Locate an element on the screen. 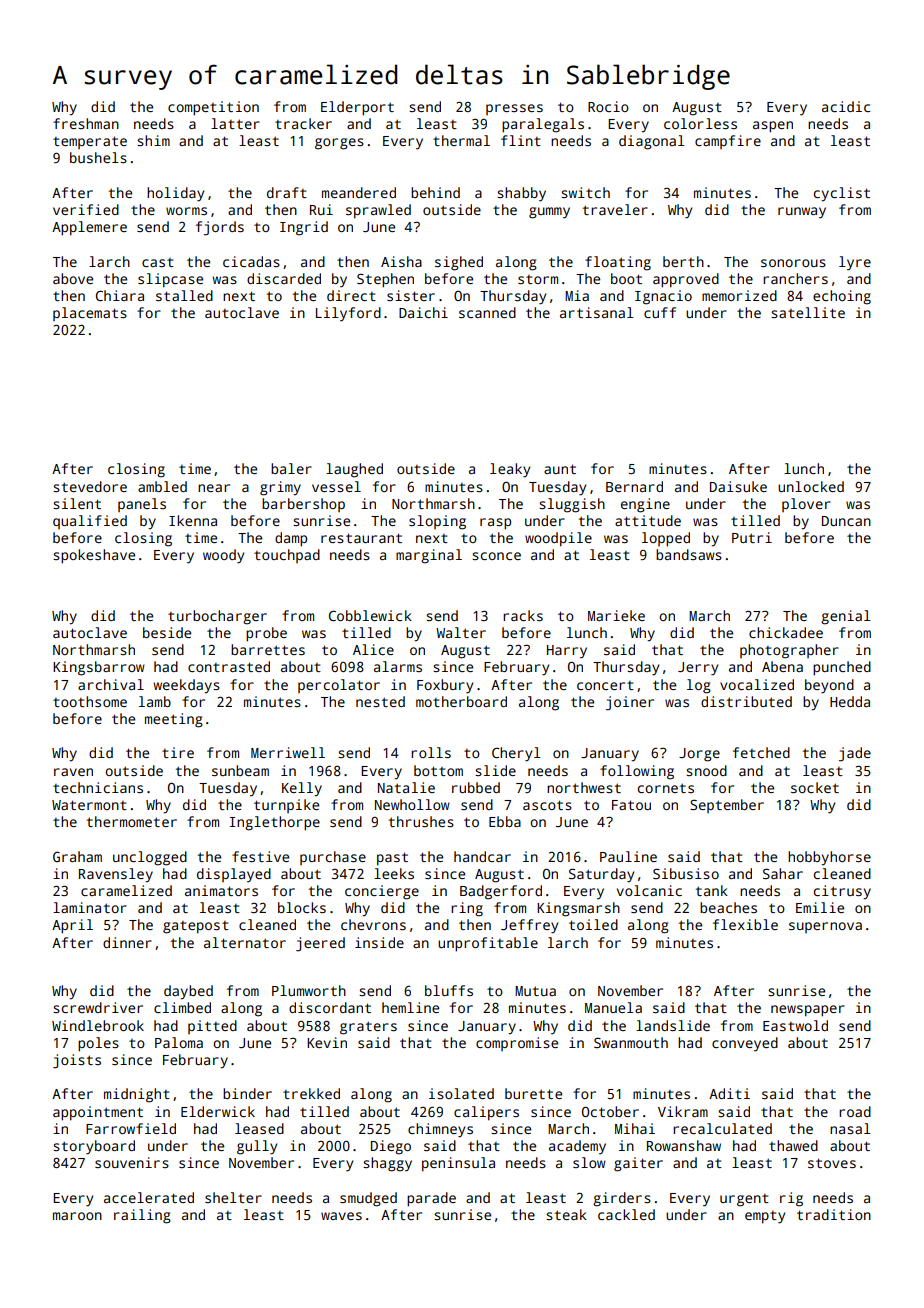 The height and width of the screenshot is (1308, 924). meandered is located at coordinates (359, 192).
